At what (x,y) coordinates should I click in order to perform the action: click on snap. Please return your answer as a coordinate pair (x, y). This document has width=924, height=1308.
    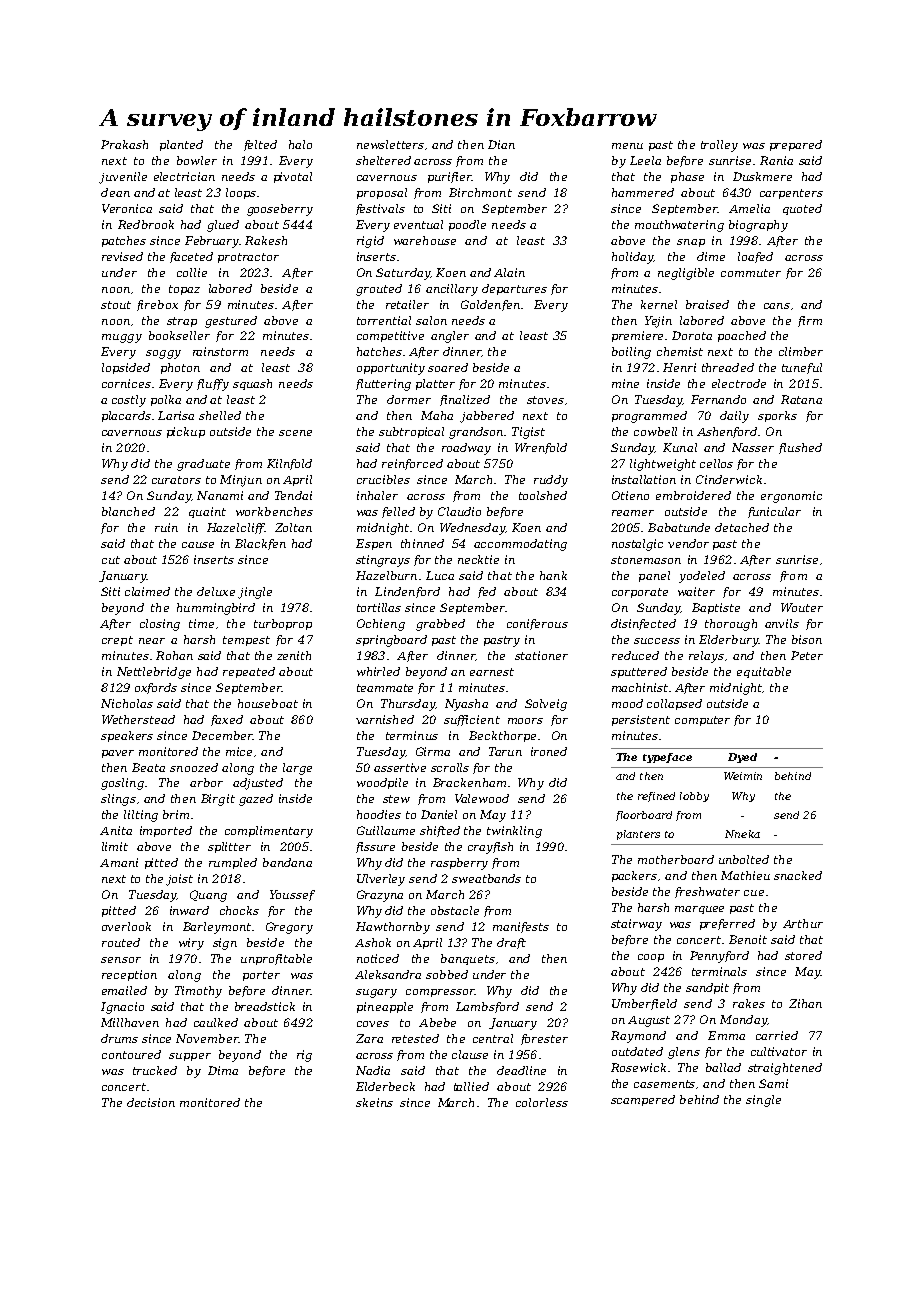
    Looking at the image, I should click on (691, 243).
